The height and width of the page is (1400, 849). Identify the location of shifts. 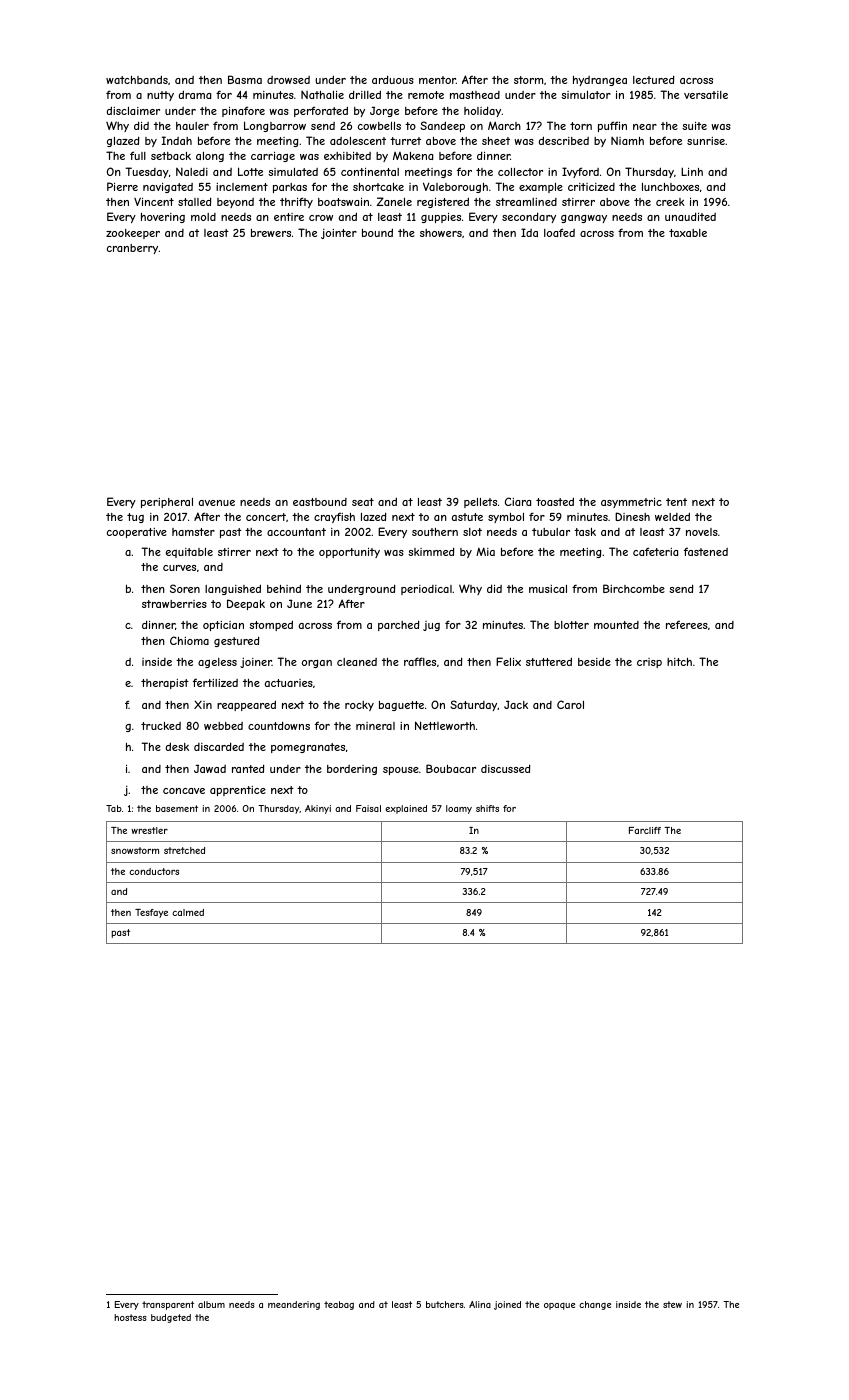
(487, 808).
